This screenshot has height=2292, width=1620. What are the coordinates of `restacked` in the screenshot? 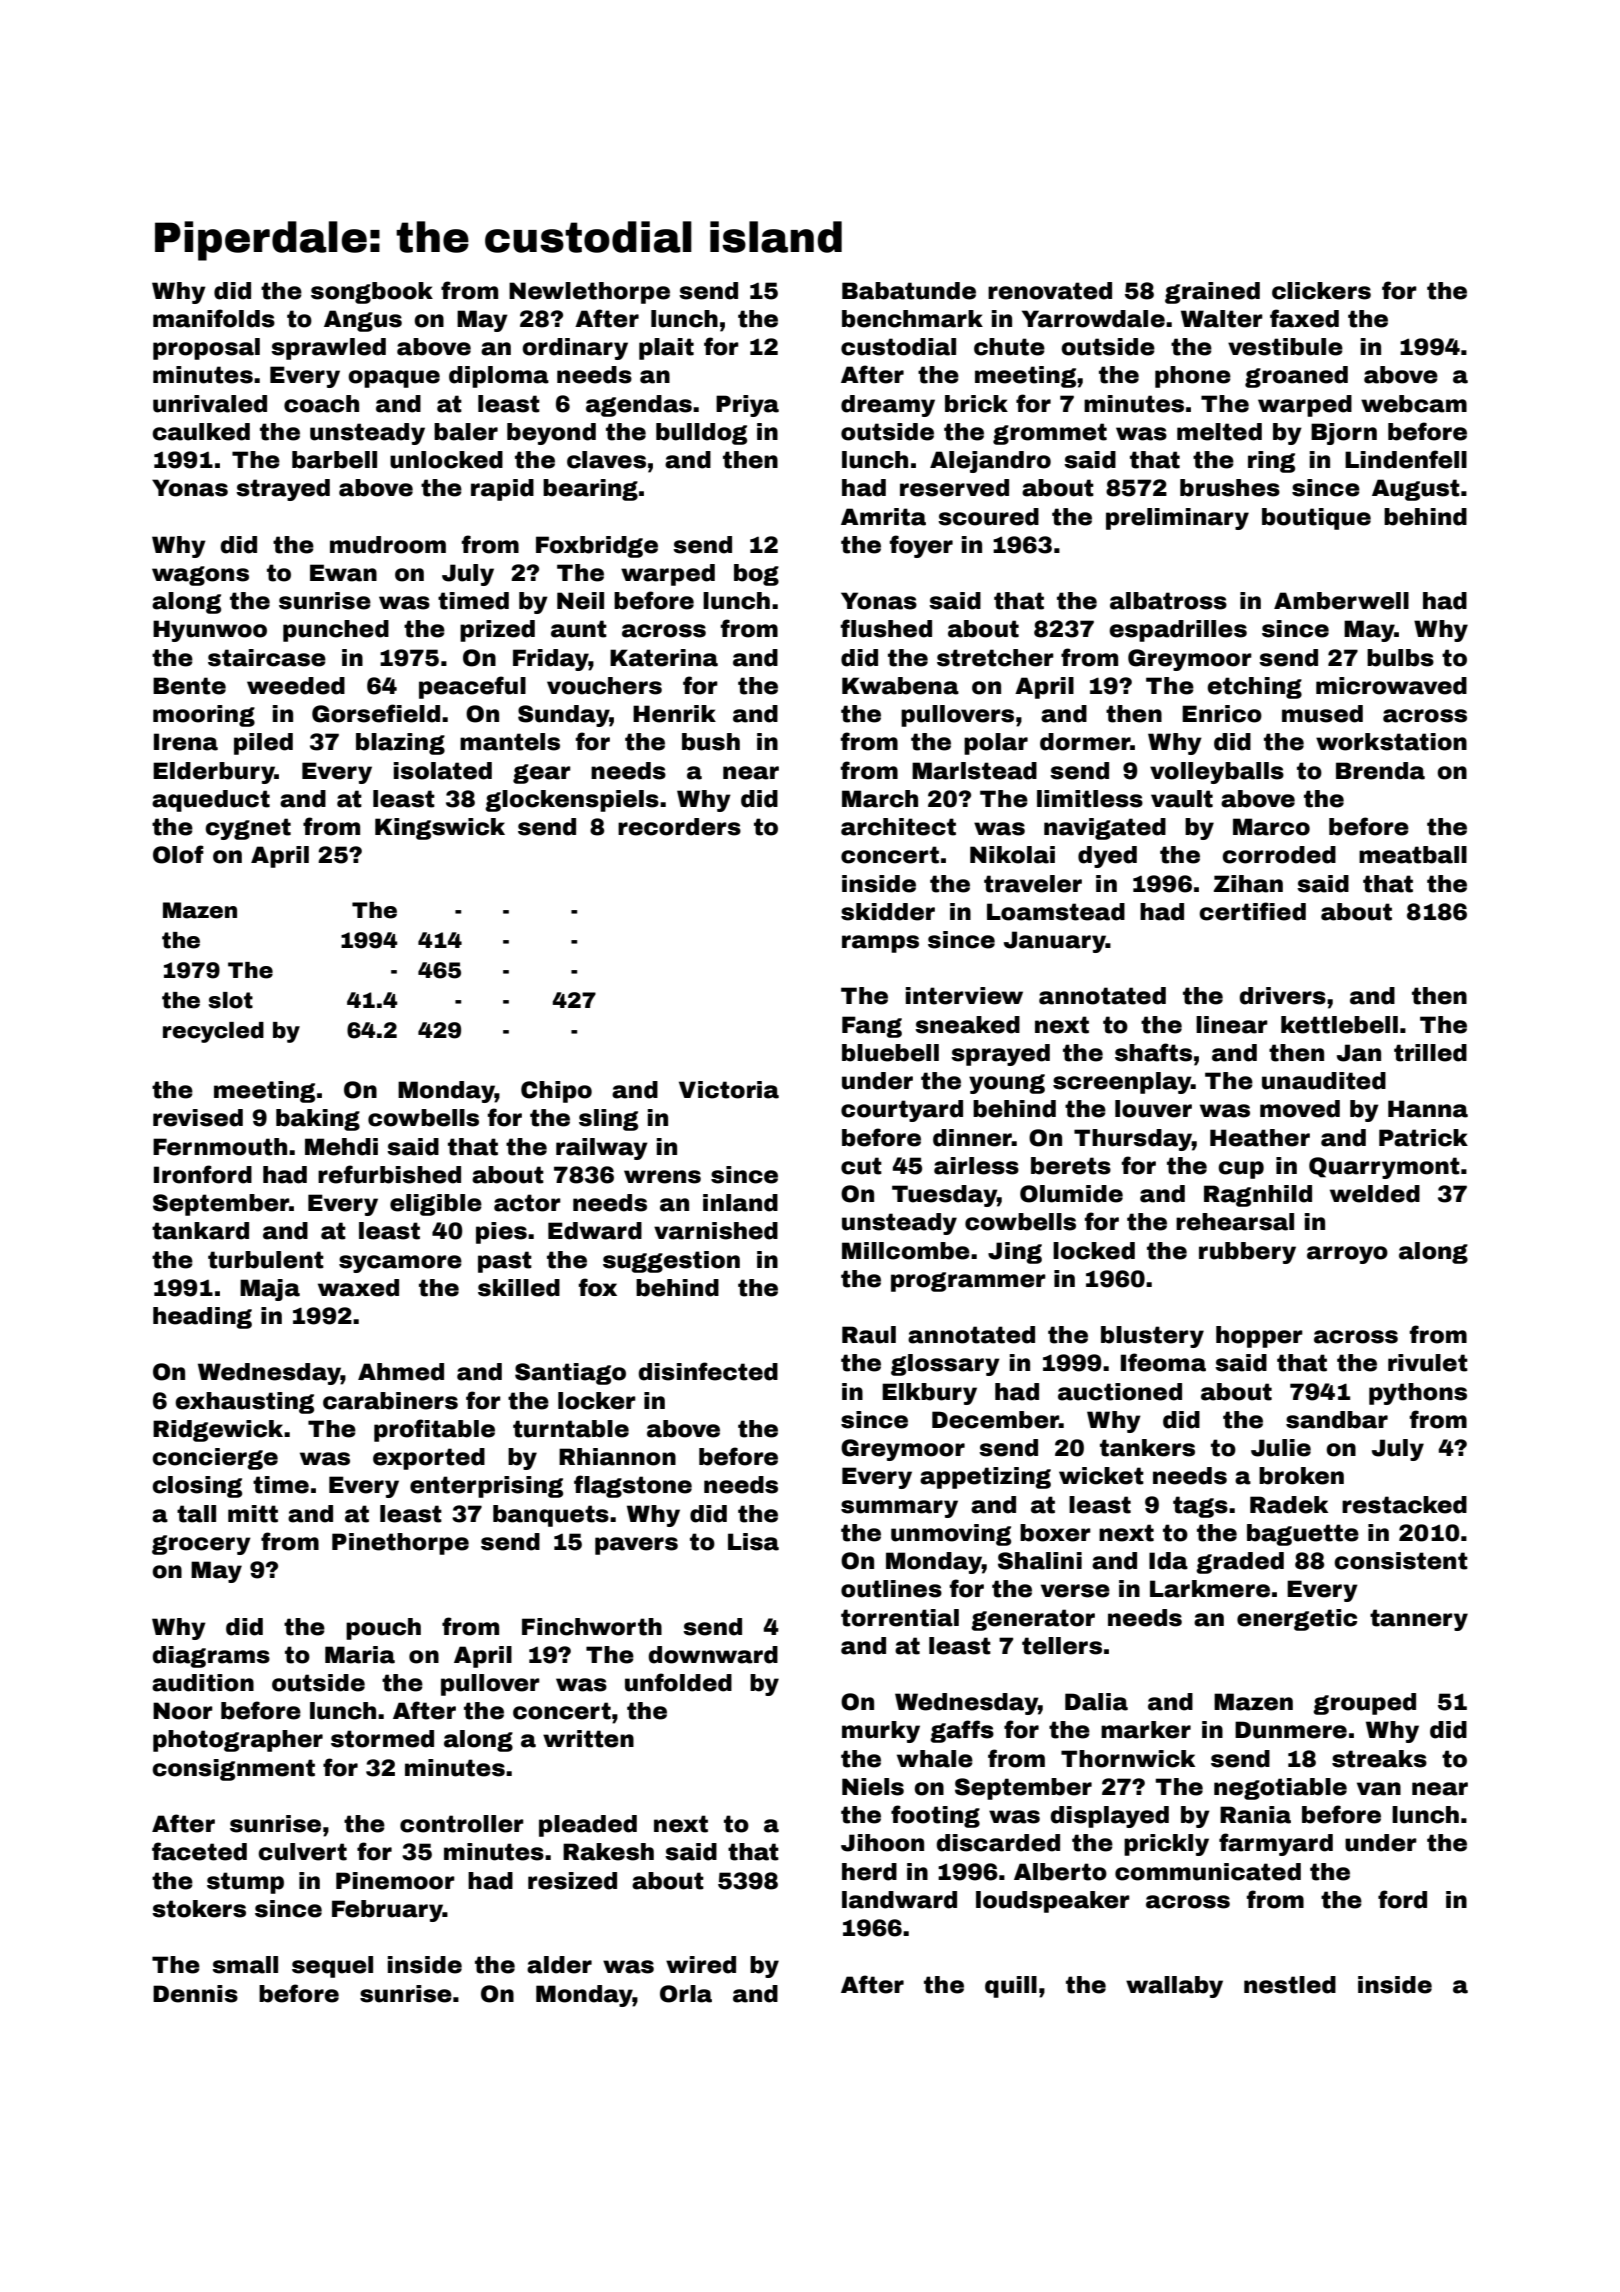 It's located at (1404, 1505).
